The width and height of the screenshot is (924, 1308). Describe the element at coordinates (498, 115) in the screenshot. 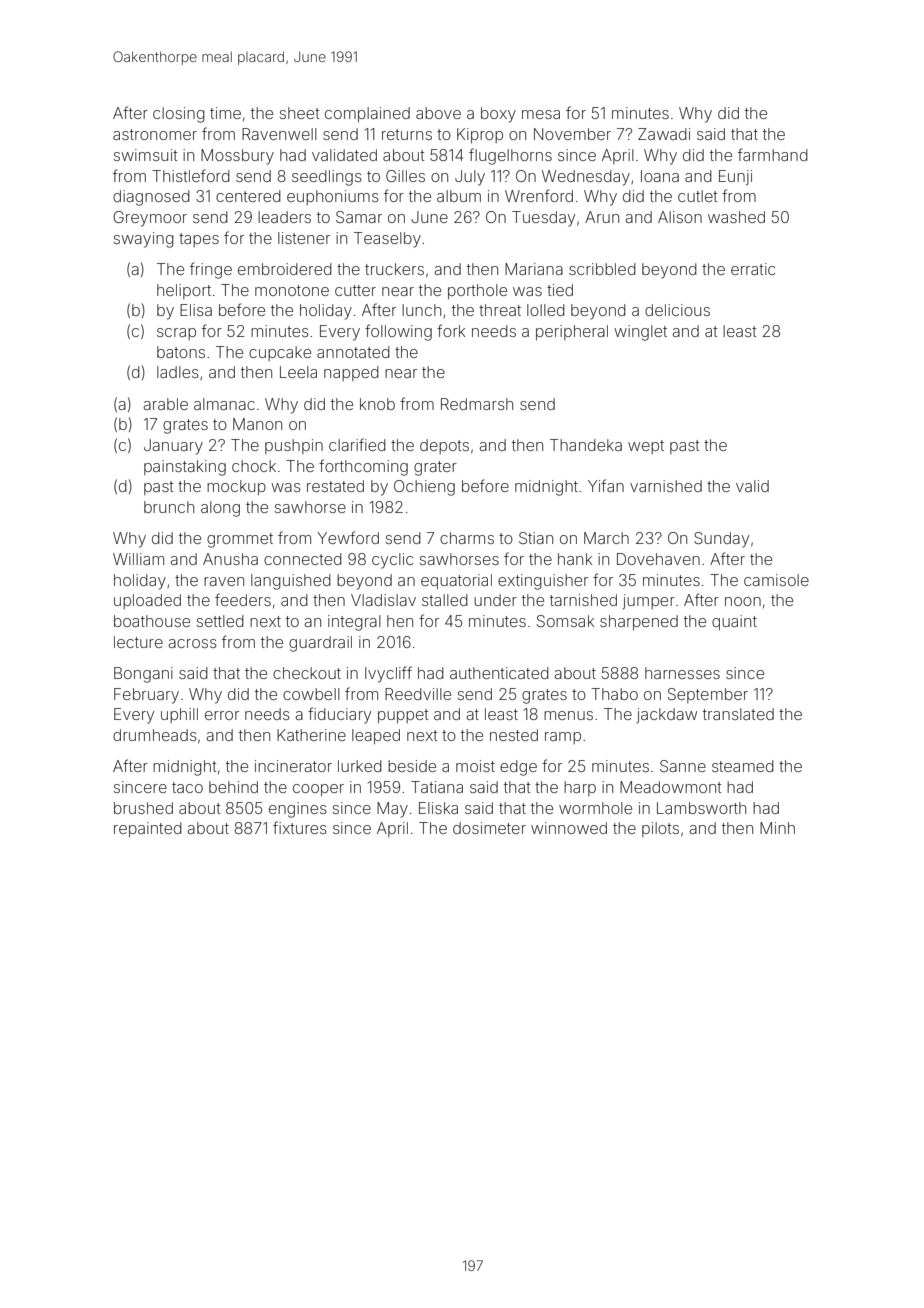

I see `boxy` at that location.
